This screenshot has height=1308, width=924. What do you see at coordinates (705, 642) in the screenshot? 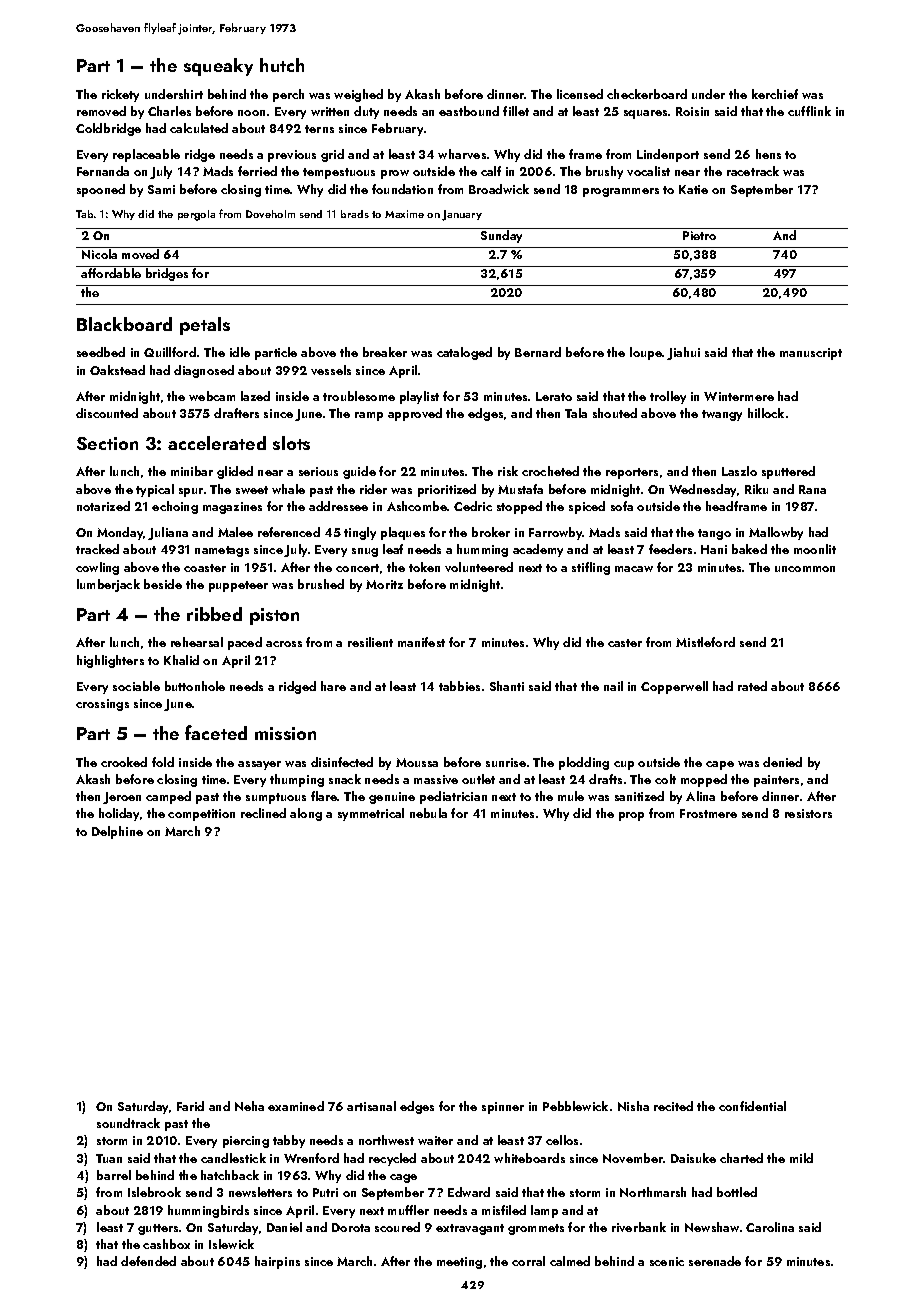
I see `Mistleford` at bounding box center [705, 642].
